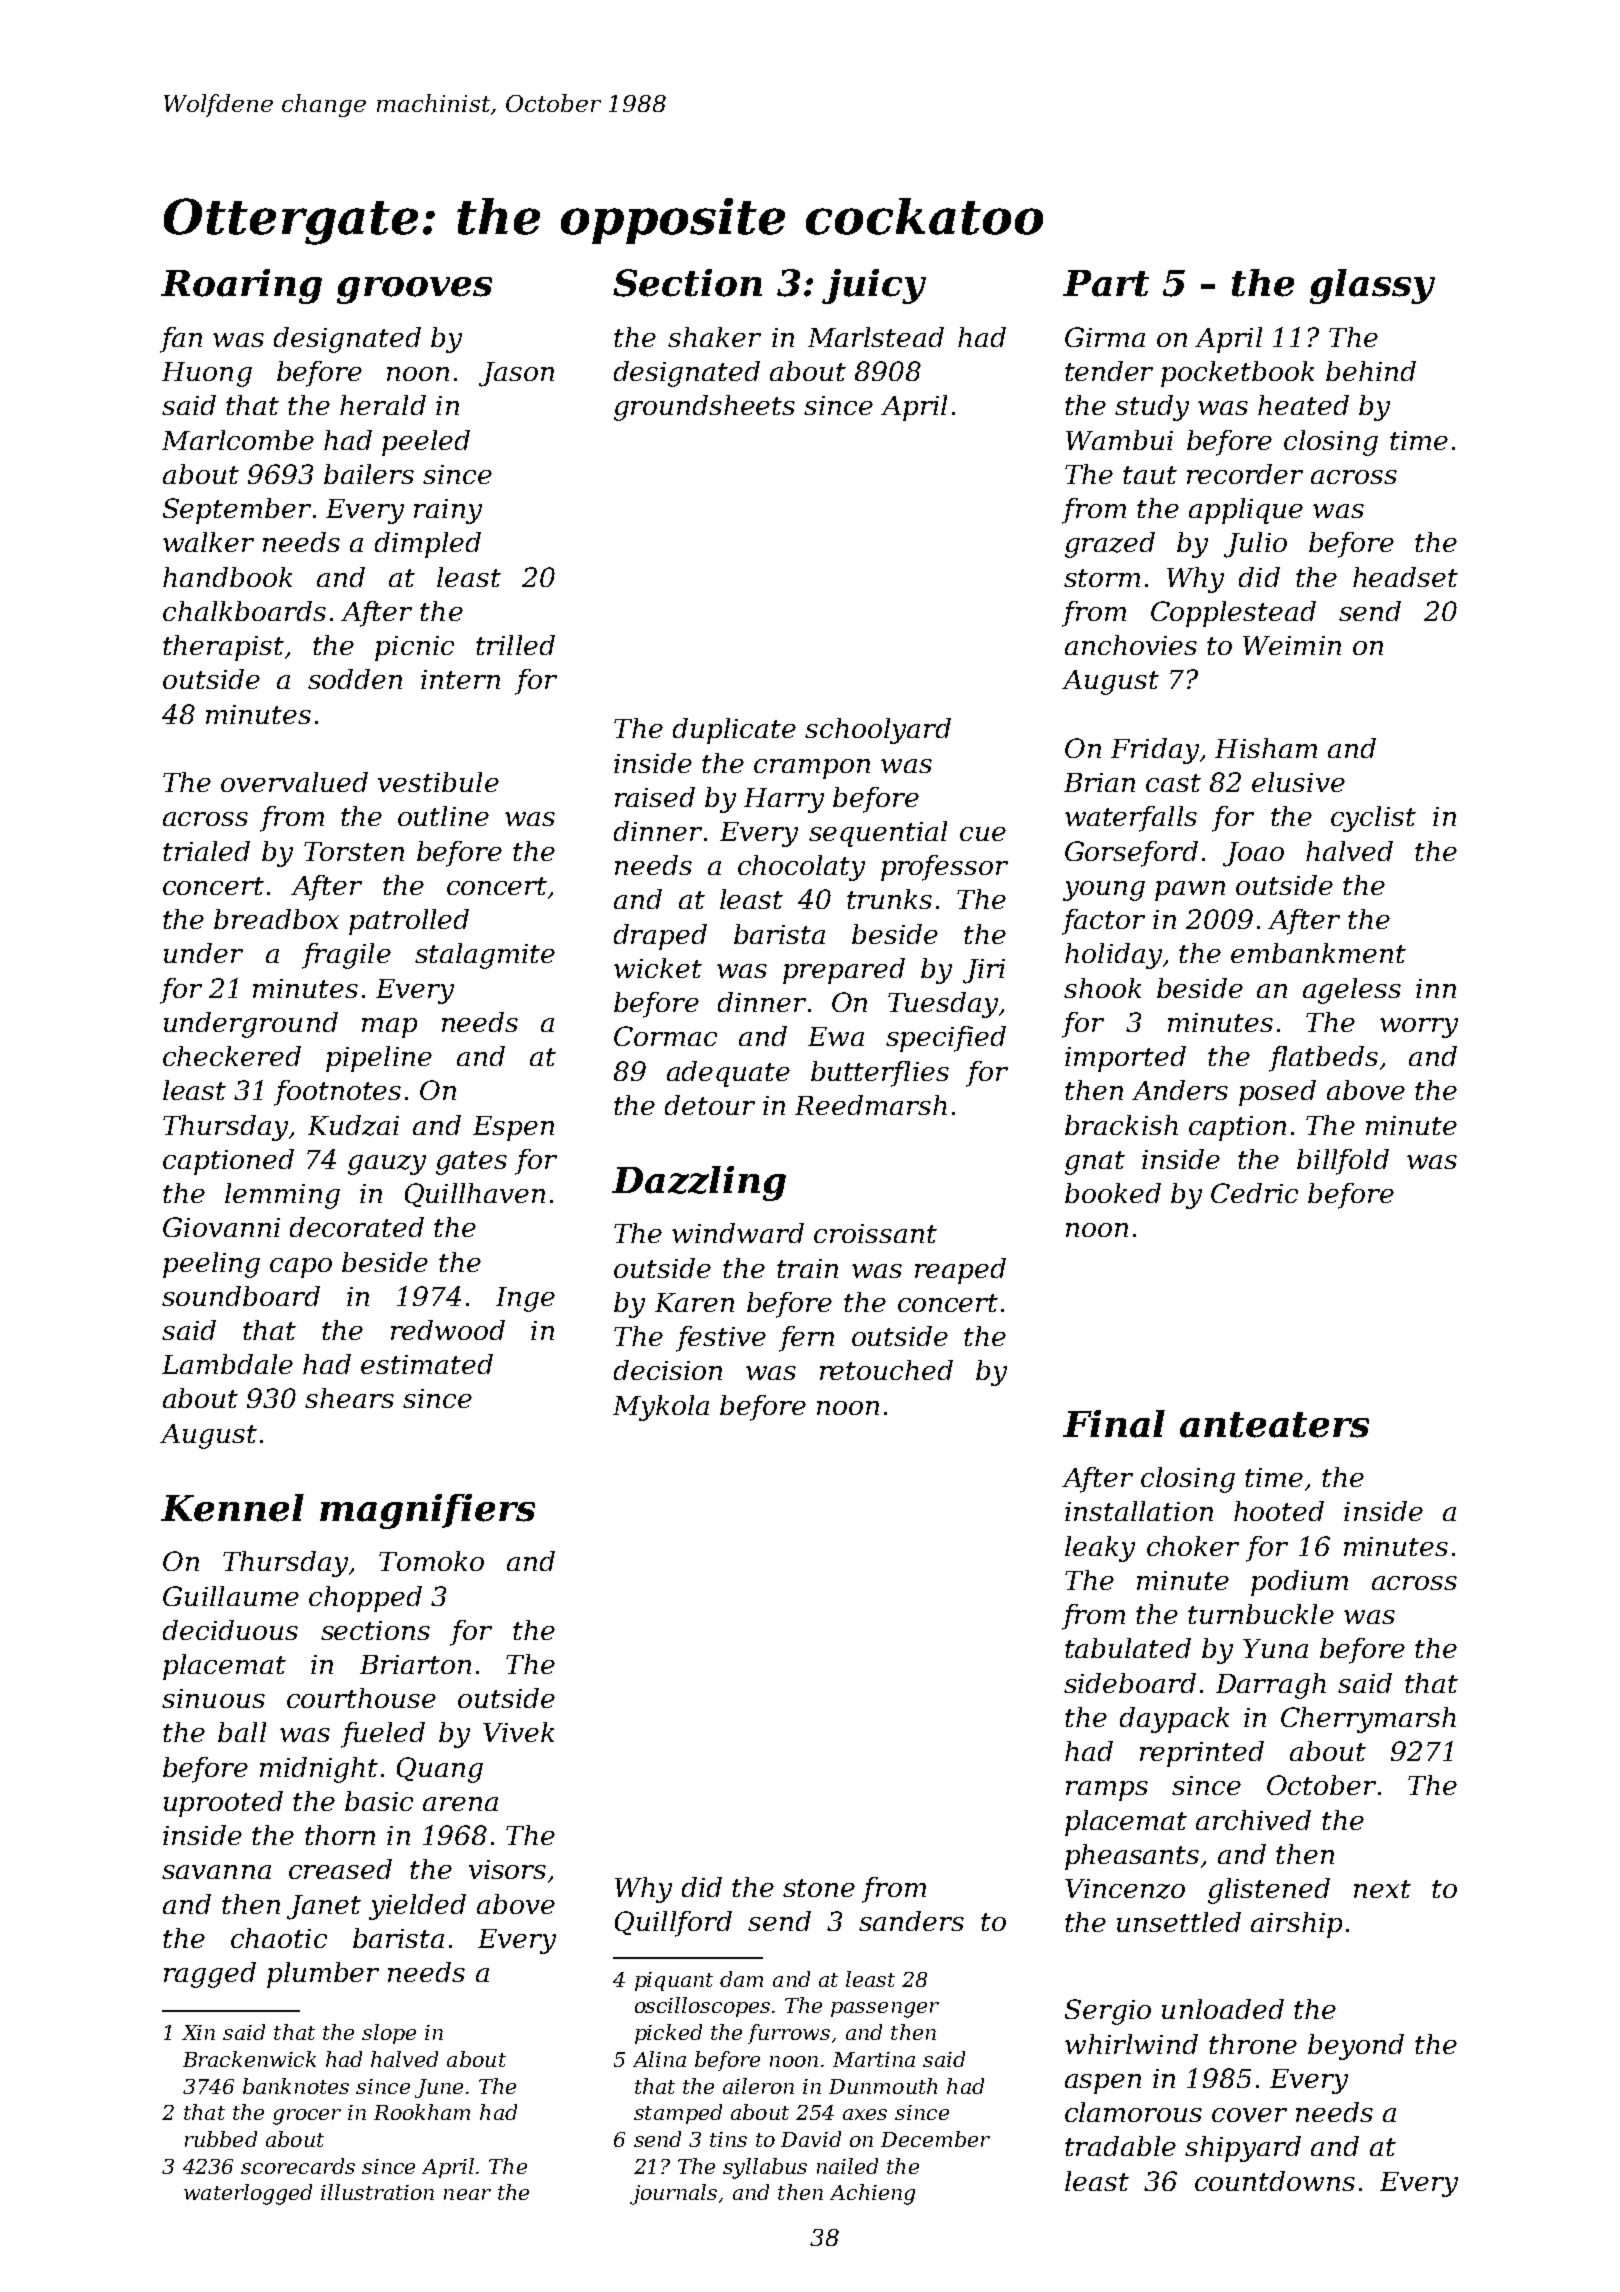 This document has width=1620, height=2292. I want to click on countdowns, so click(1275, 2181).
